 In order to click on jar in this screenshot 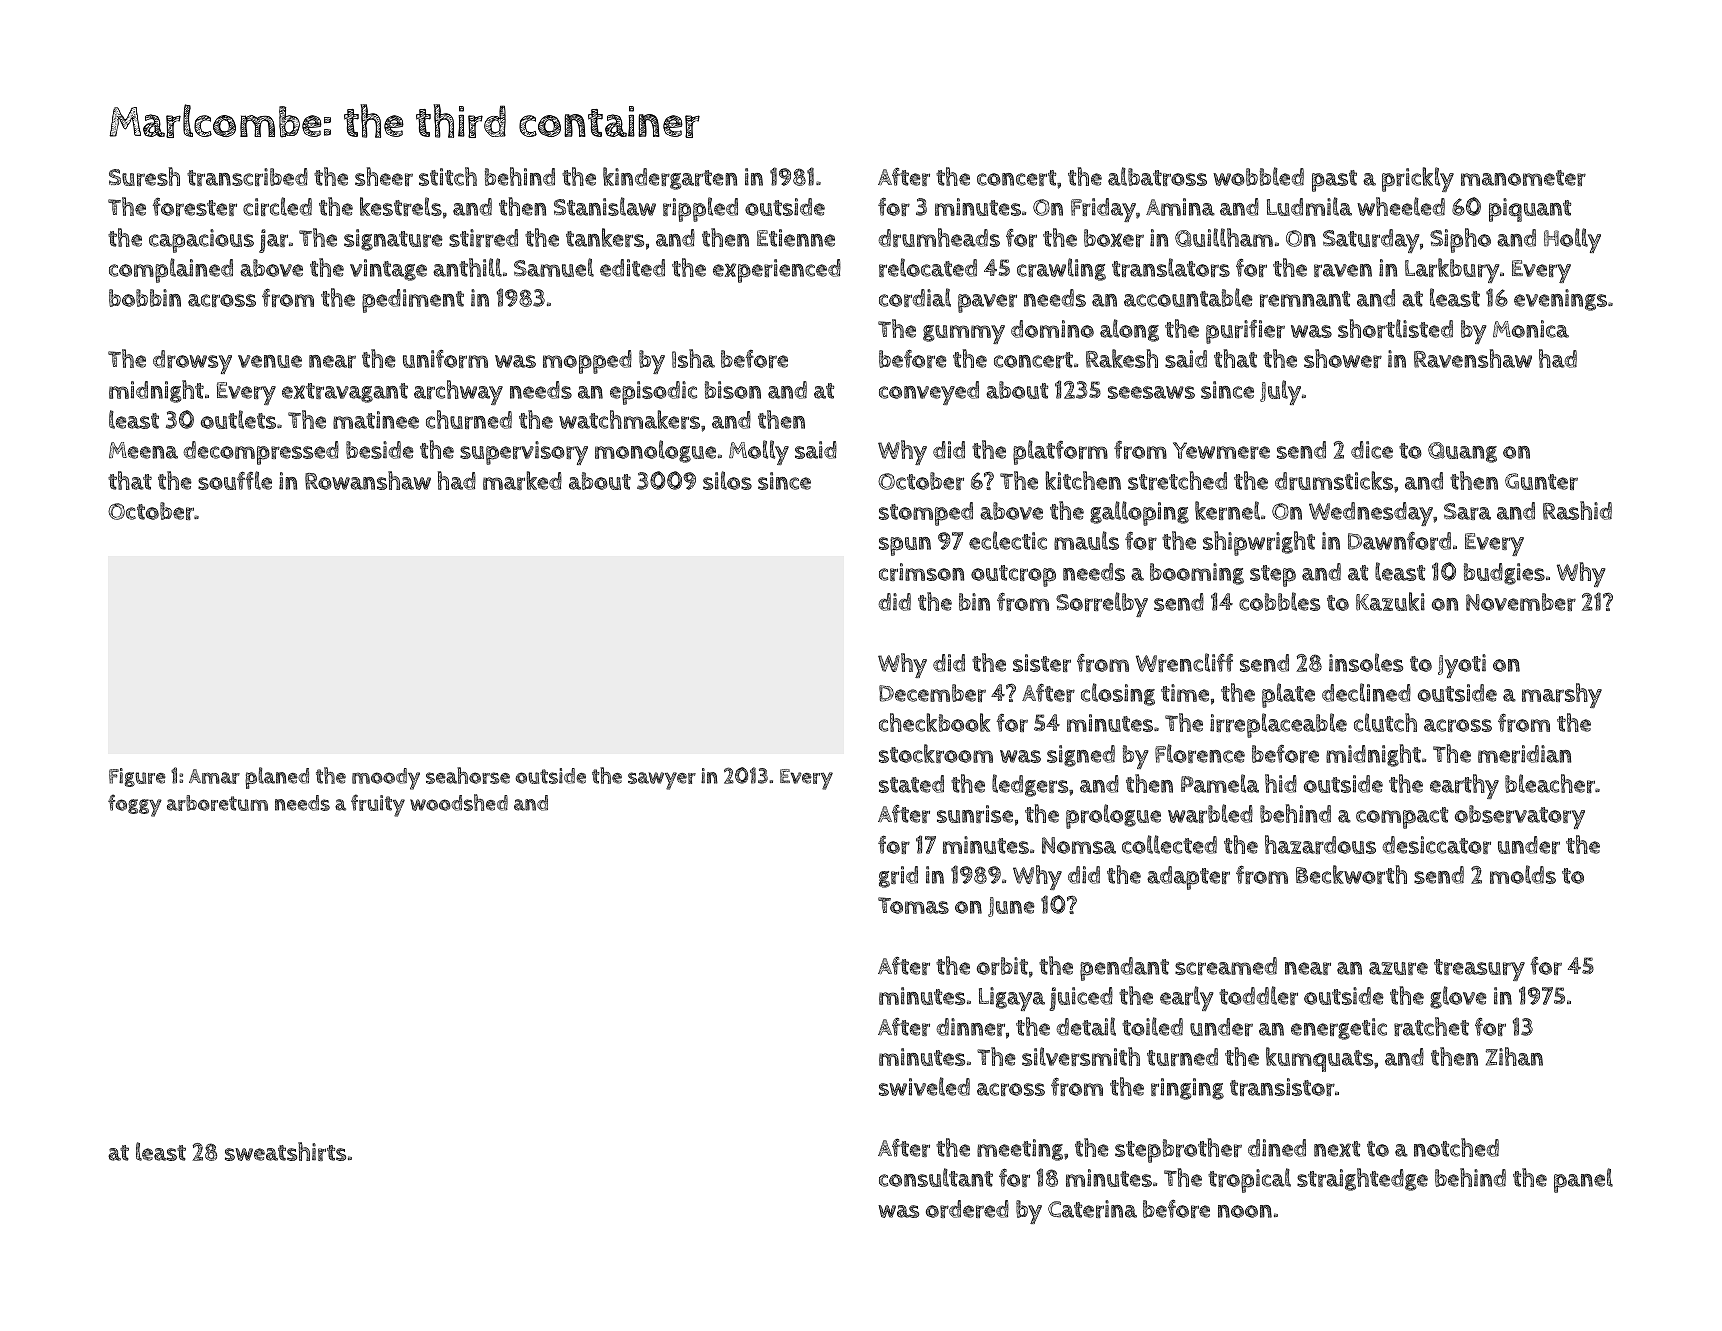, I will do `click(273, 241)`.
